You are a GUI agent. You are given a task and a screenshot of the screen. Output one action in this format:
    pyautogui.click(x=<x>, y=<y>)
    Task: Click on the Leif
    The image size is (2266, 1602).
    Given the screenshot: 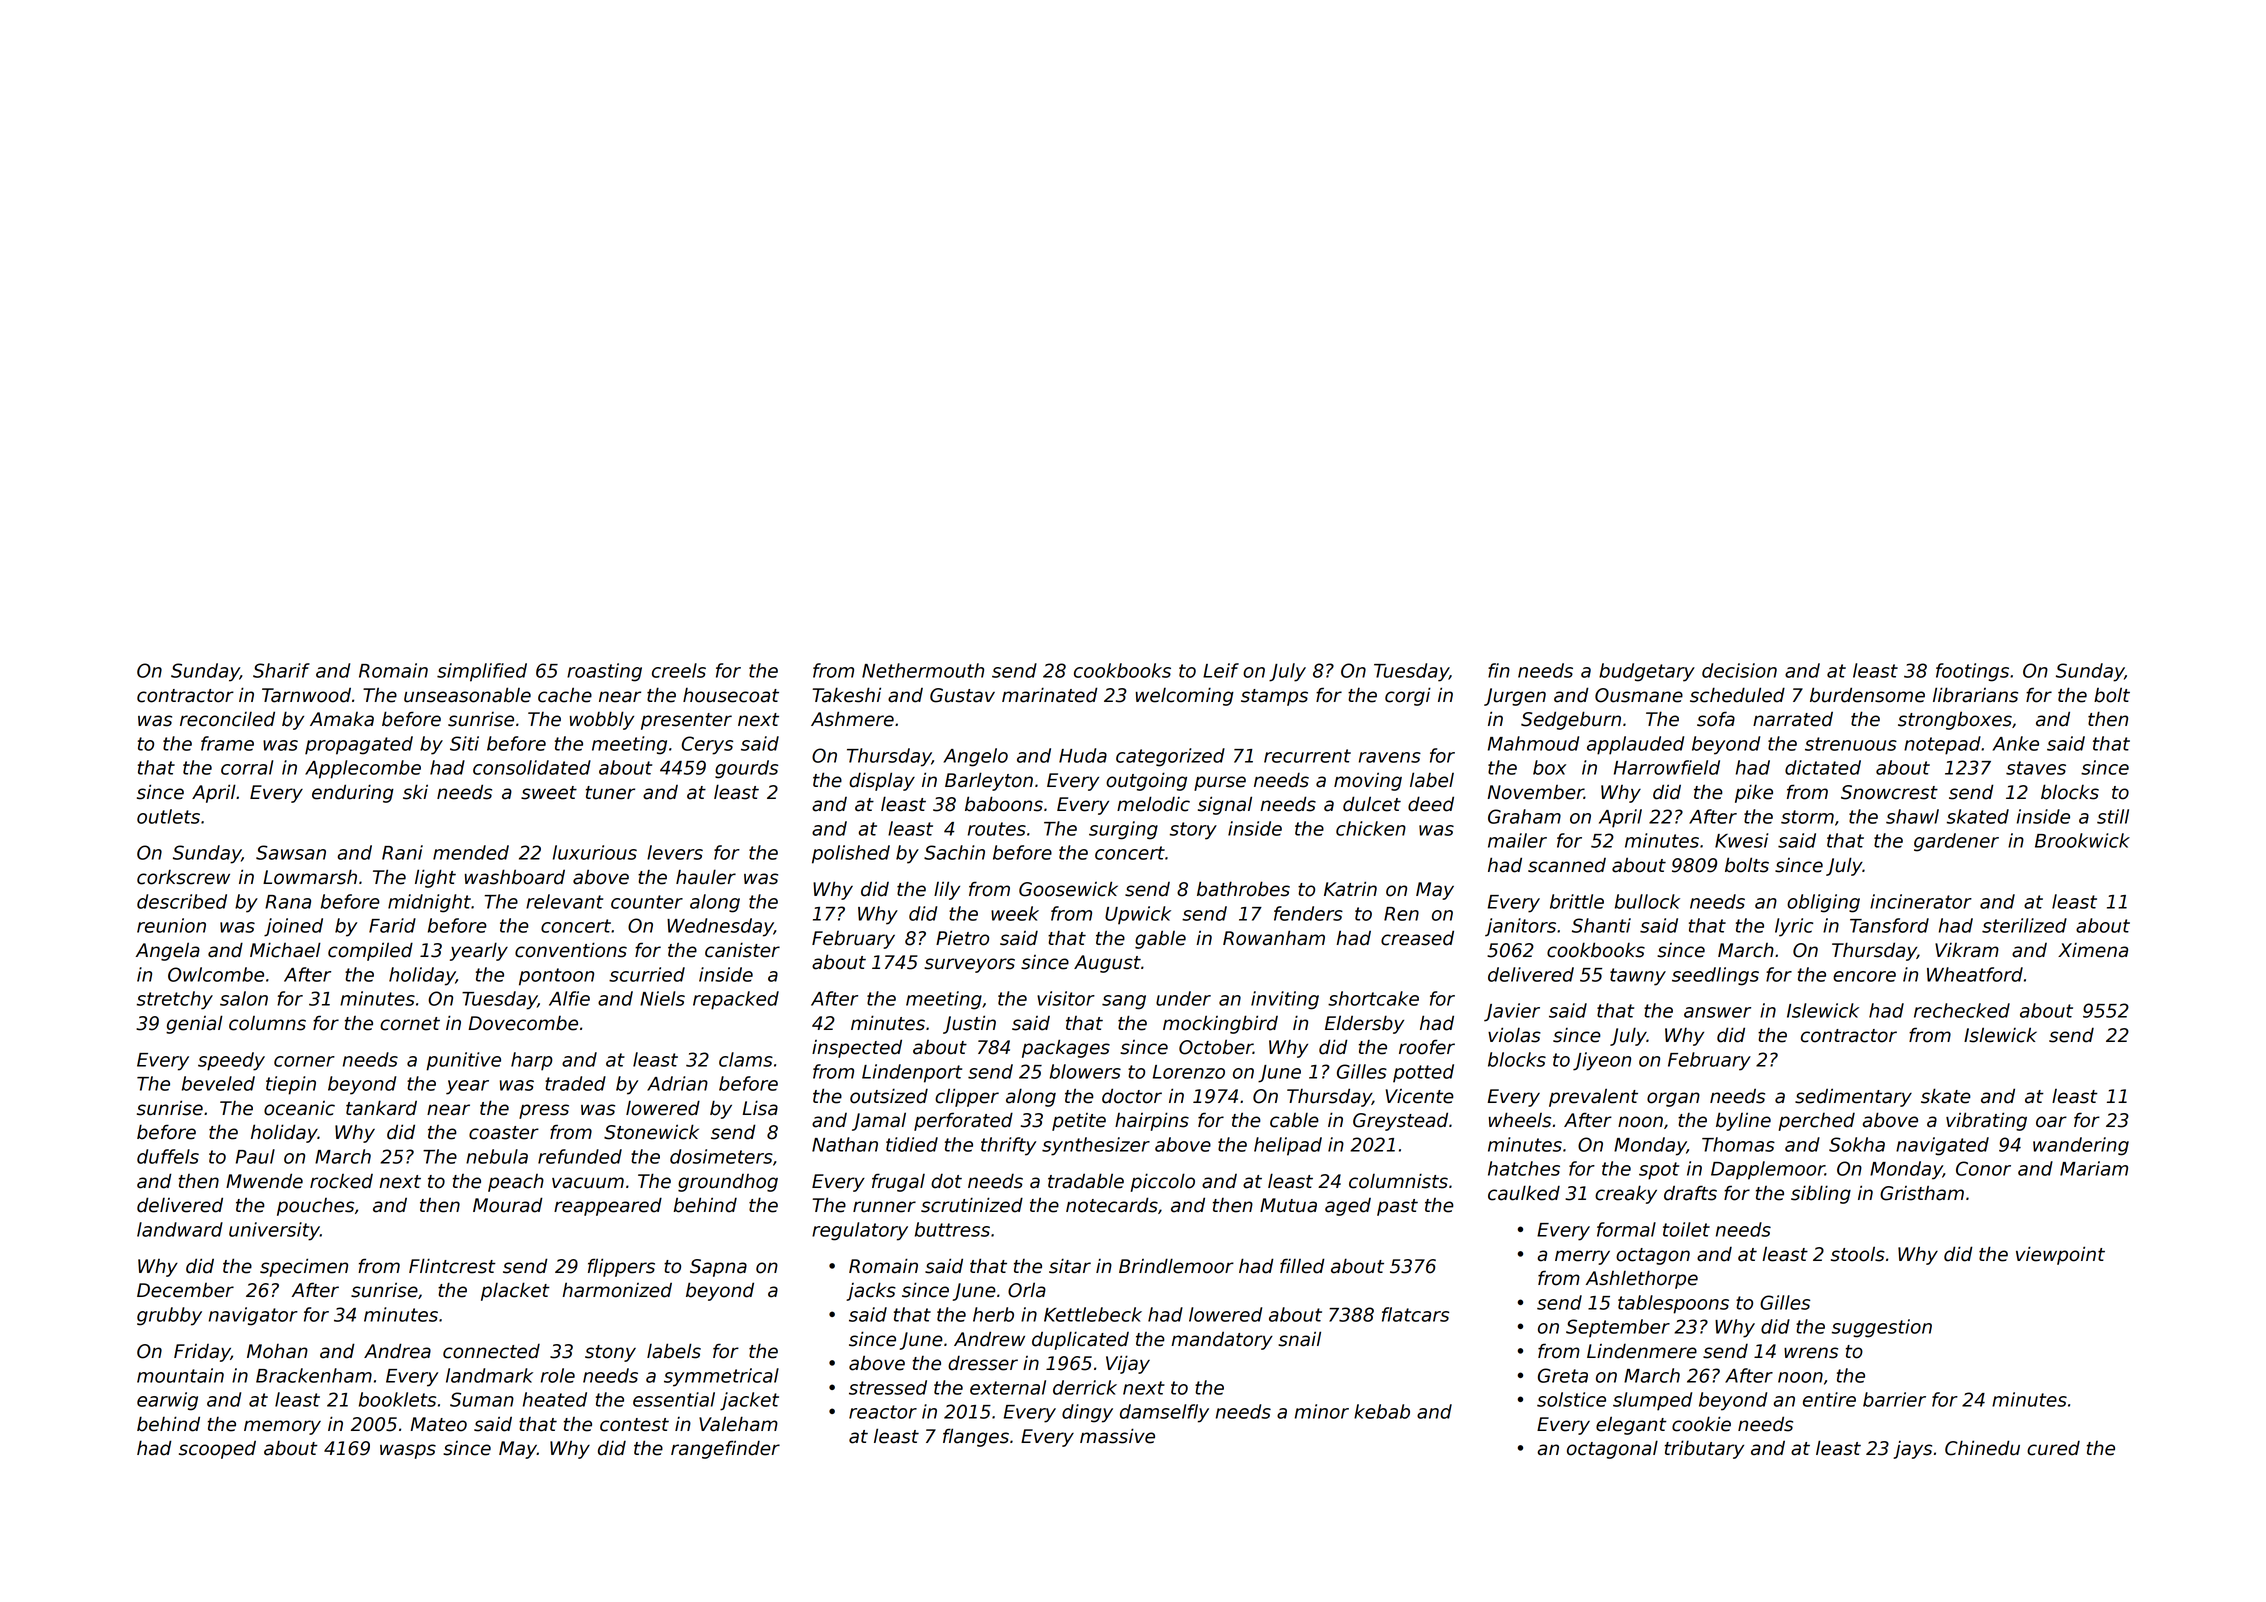 What is the action you would take?
    pyautogui.click(x=1221, y=670)
